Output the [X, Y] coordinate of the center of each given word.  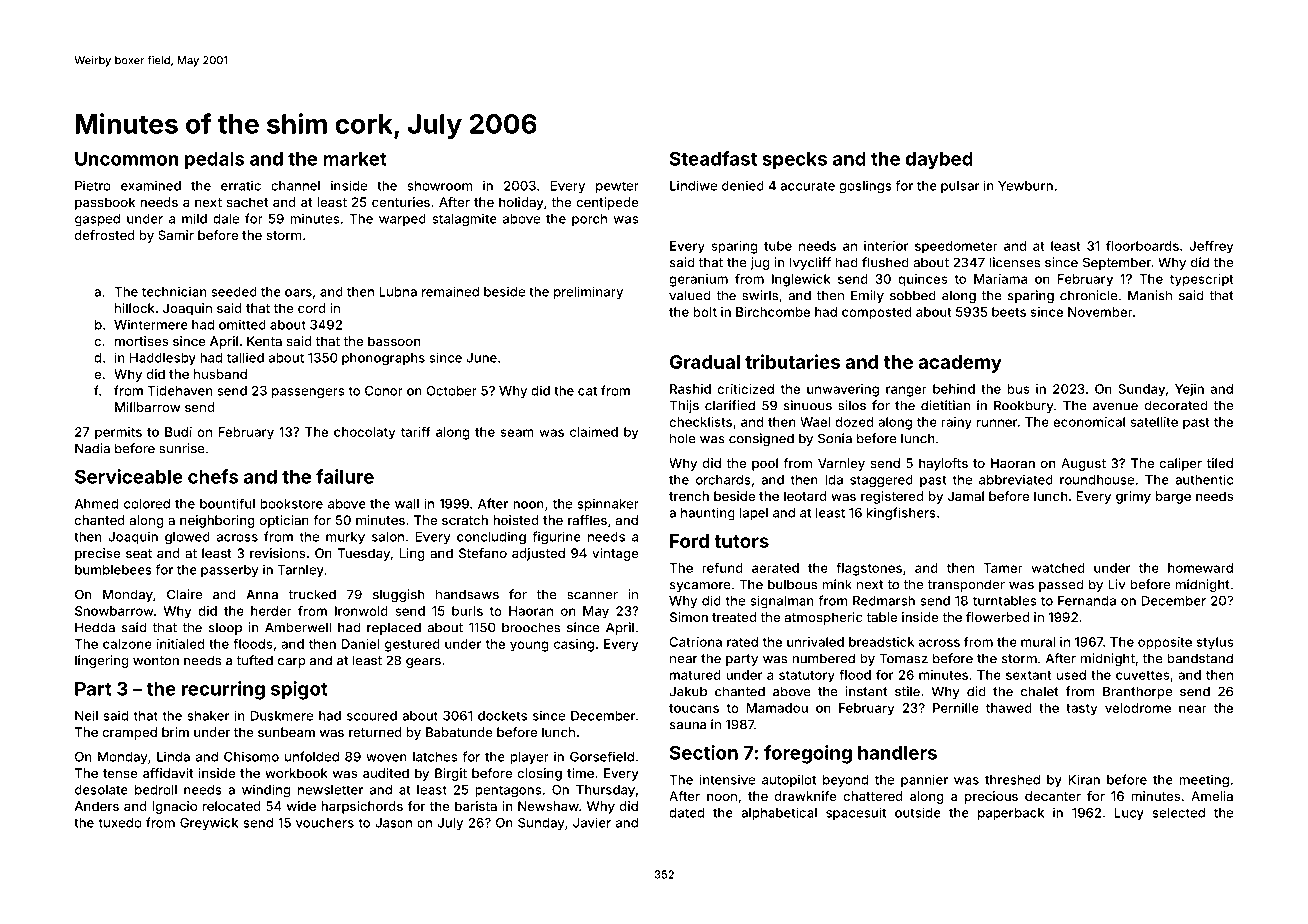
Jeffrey [1211, 247]
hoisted [515, 520]
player [529, 758]
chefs [213, 476]
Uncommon [127, 159]
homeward [1200, 568]
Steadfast [713, 158]
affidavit [168, 773]
